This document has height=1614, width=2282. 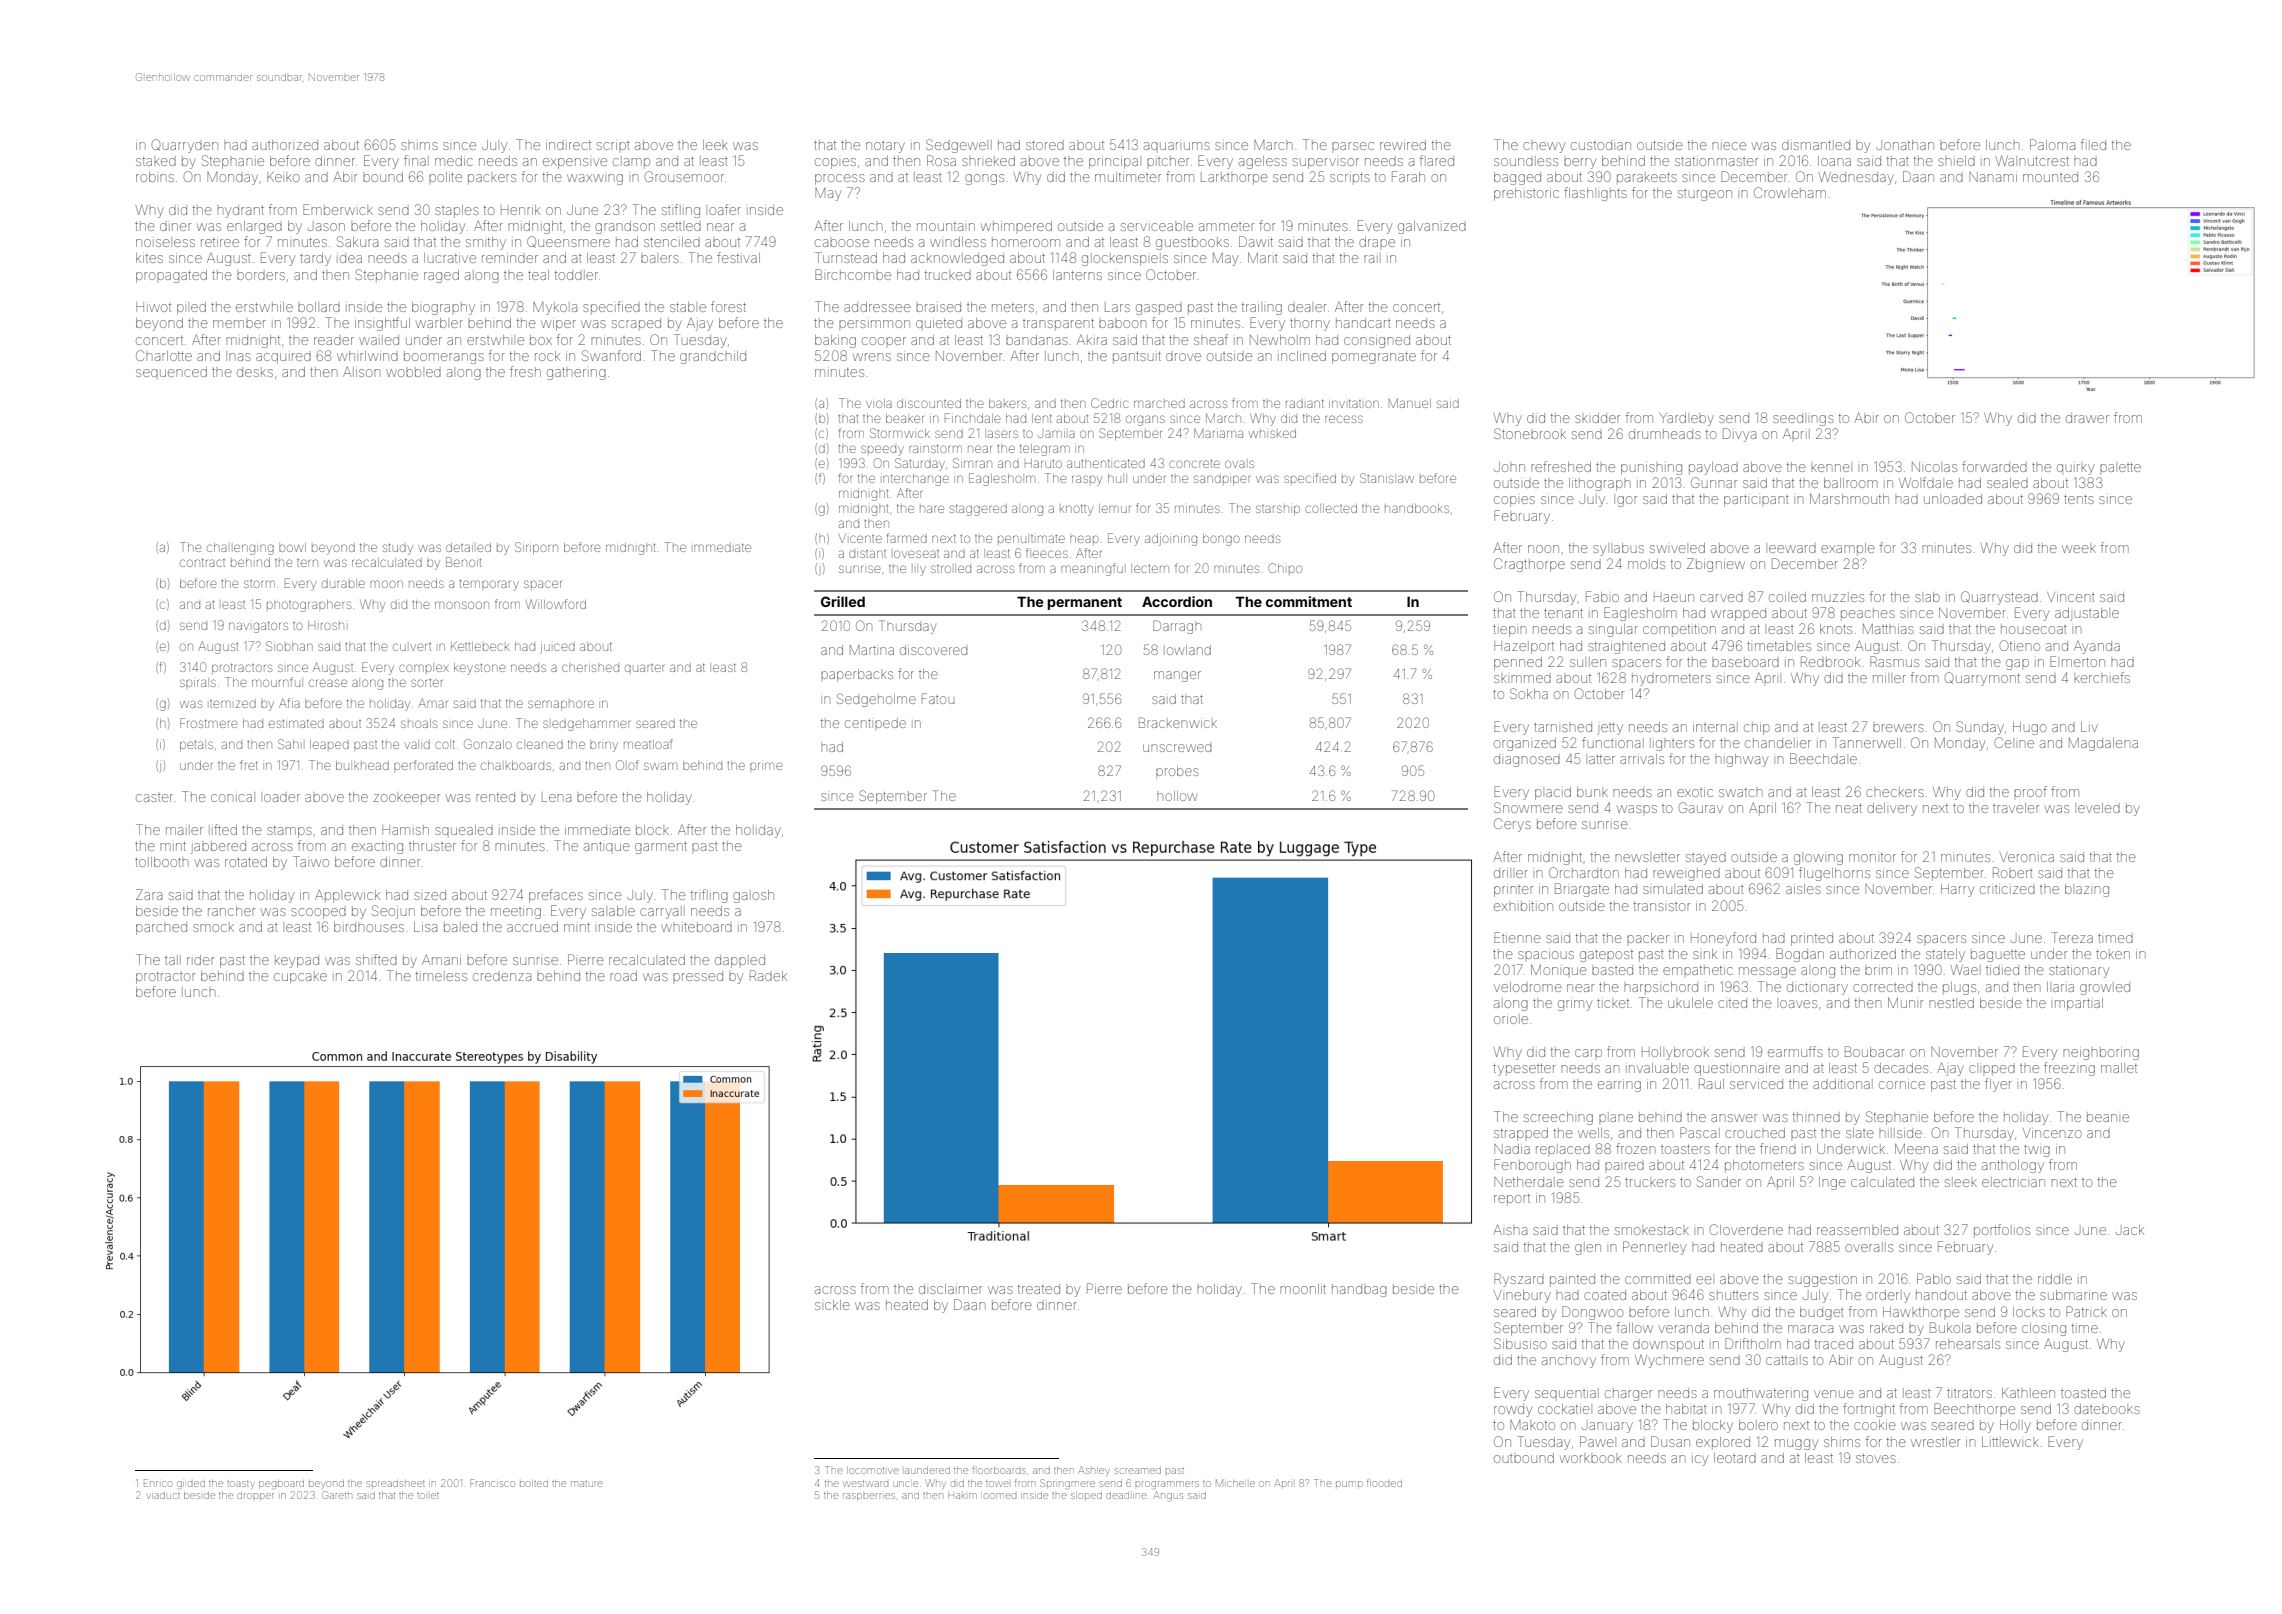 What do you see at coordinates (1354, 403) in the document?
I see `invitation` at bounding box center [1354, 403].
